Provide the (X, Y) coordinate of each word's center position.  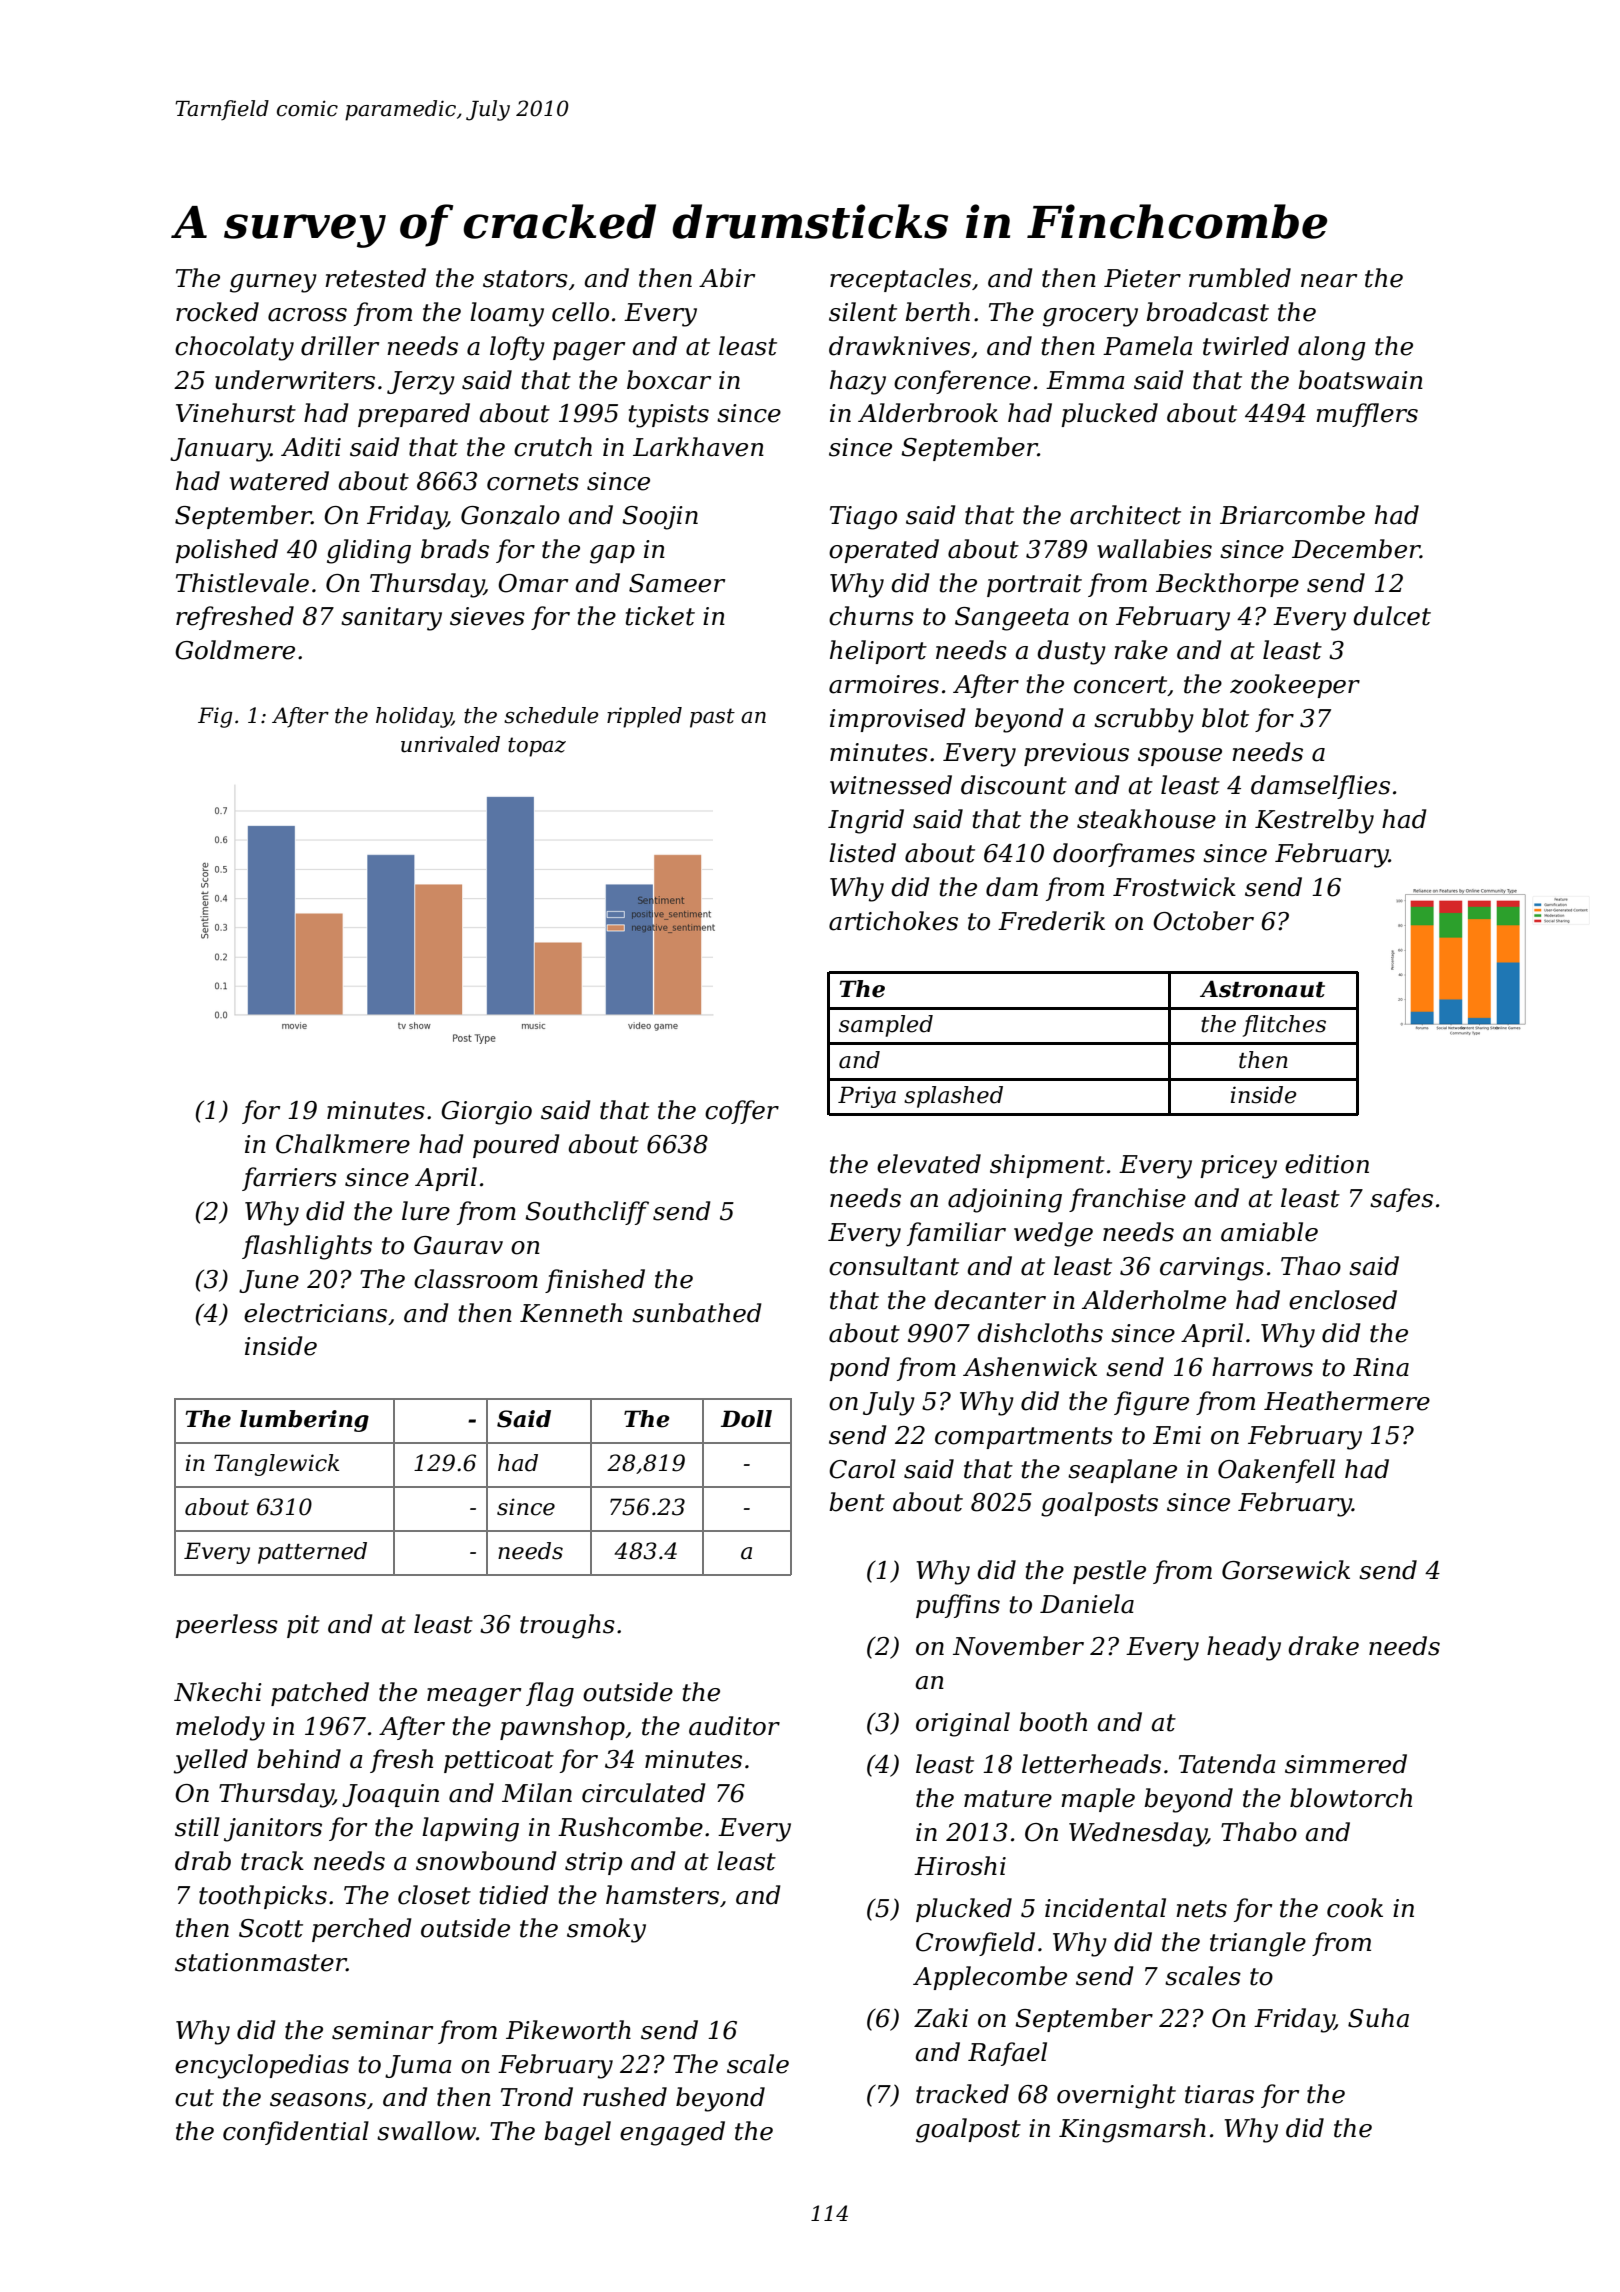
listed (862, 853)
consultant (894, 1266)
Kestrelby (1314, 821)
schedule (551, 715)
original (963, 1724)
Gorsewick (1286, 1570)
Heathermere (1347, 1401)
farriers (289, 1179)
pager (589, 351)
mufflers (1367, 415)
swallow (426, 2131)
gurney (273, 283)
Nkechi (218, 1692)
